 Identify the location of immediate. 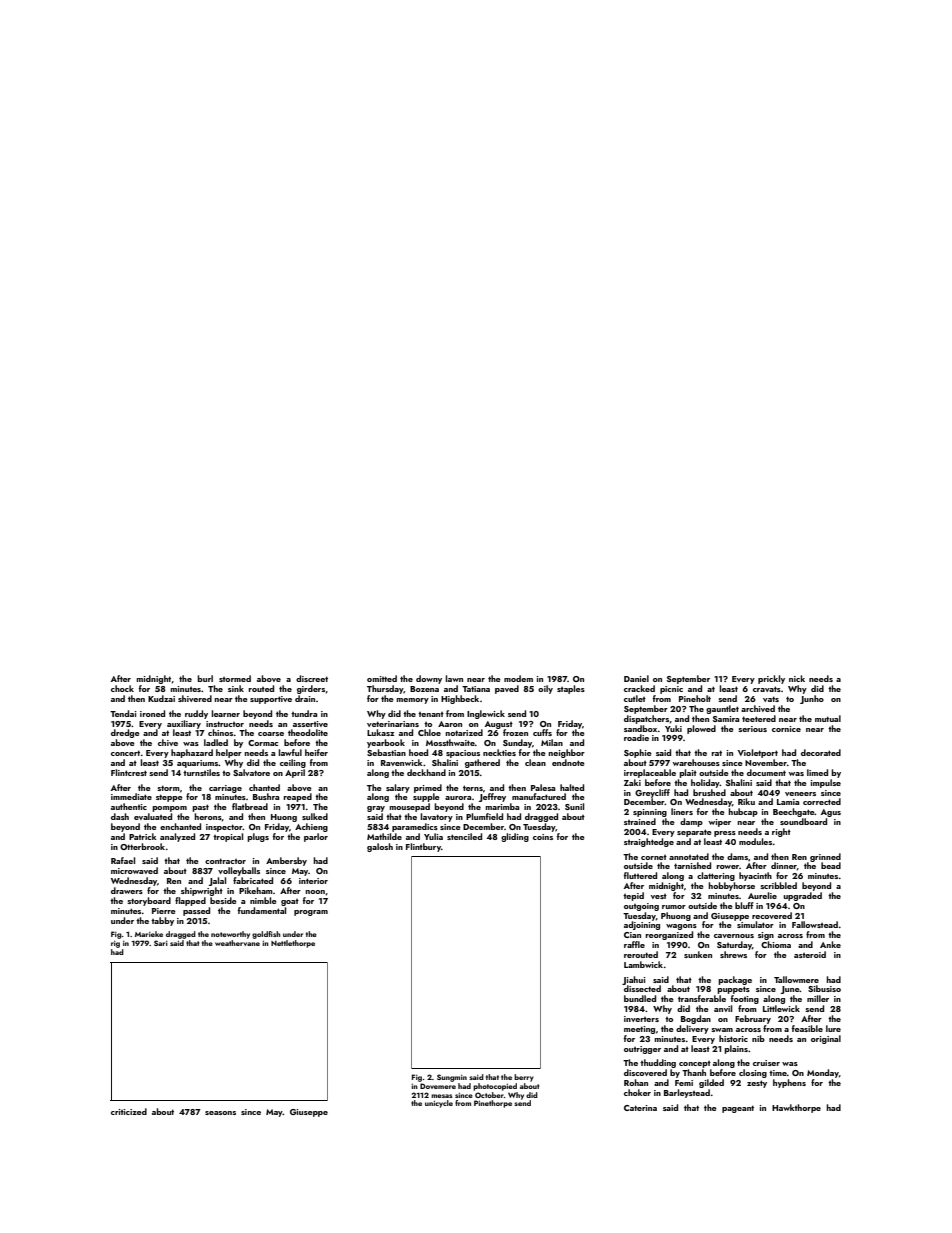
(131, 796).
